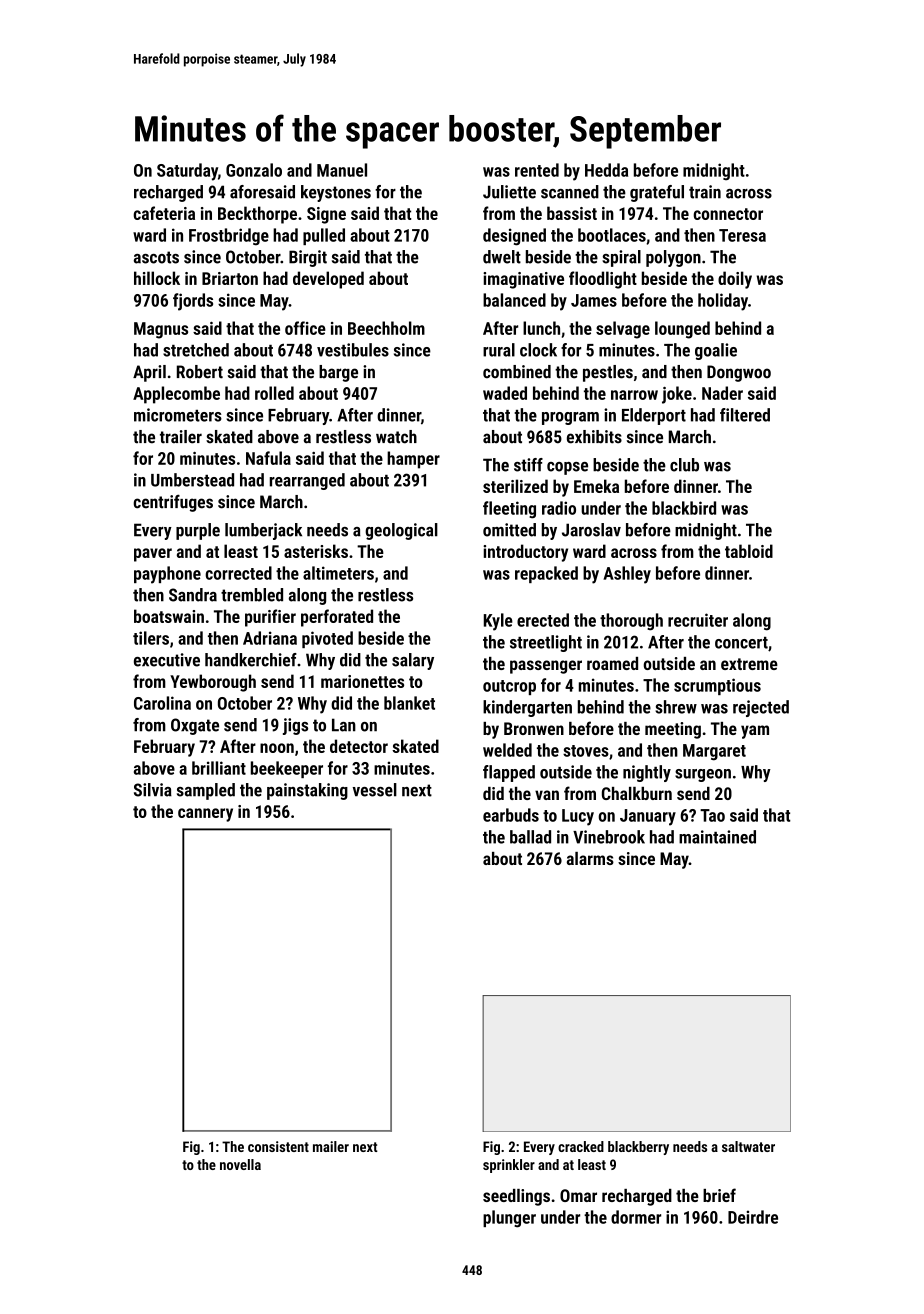  Describe the element at coordinates (705, 192) in the screenshot. I see `train` at that location.
